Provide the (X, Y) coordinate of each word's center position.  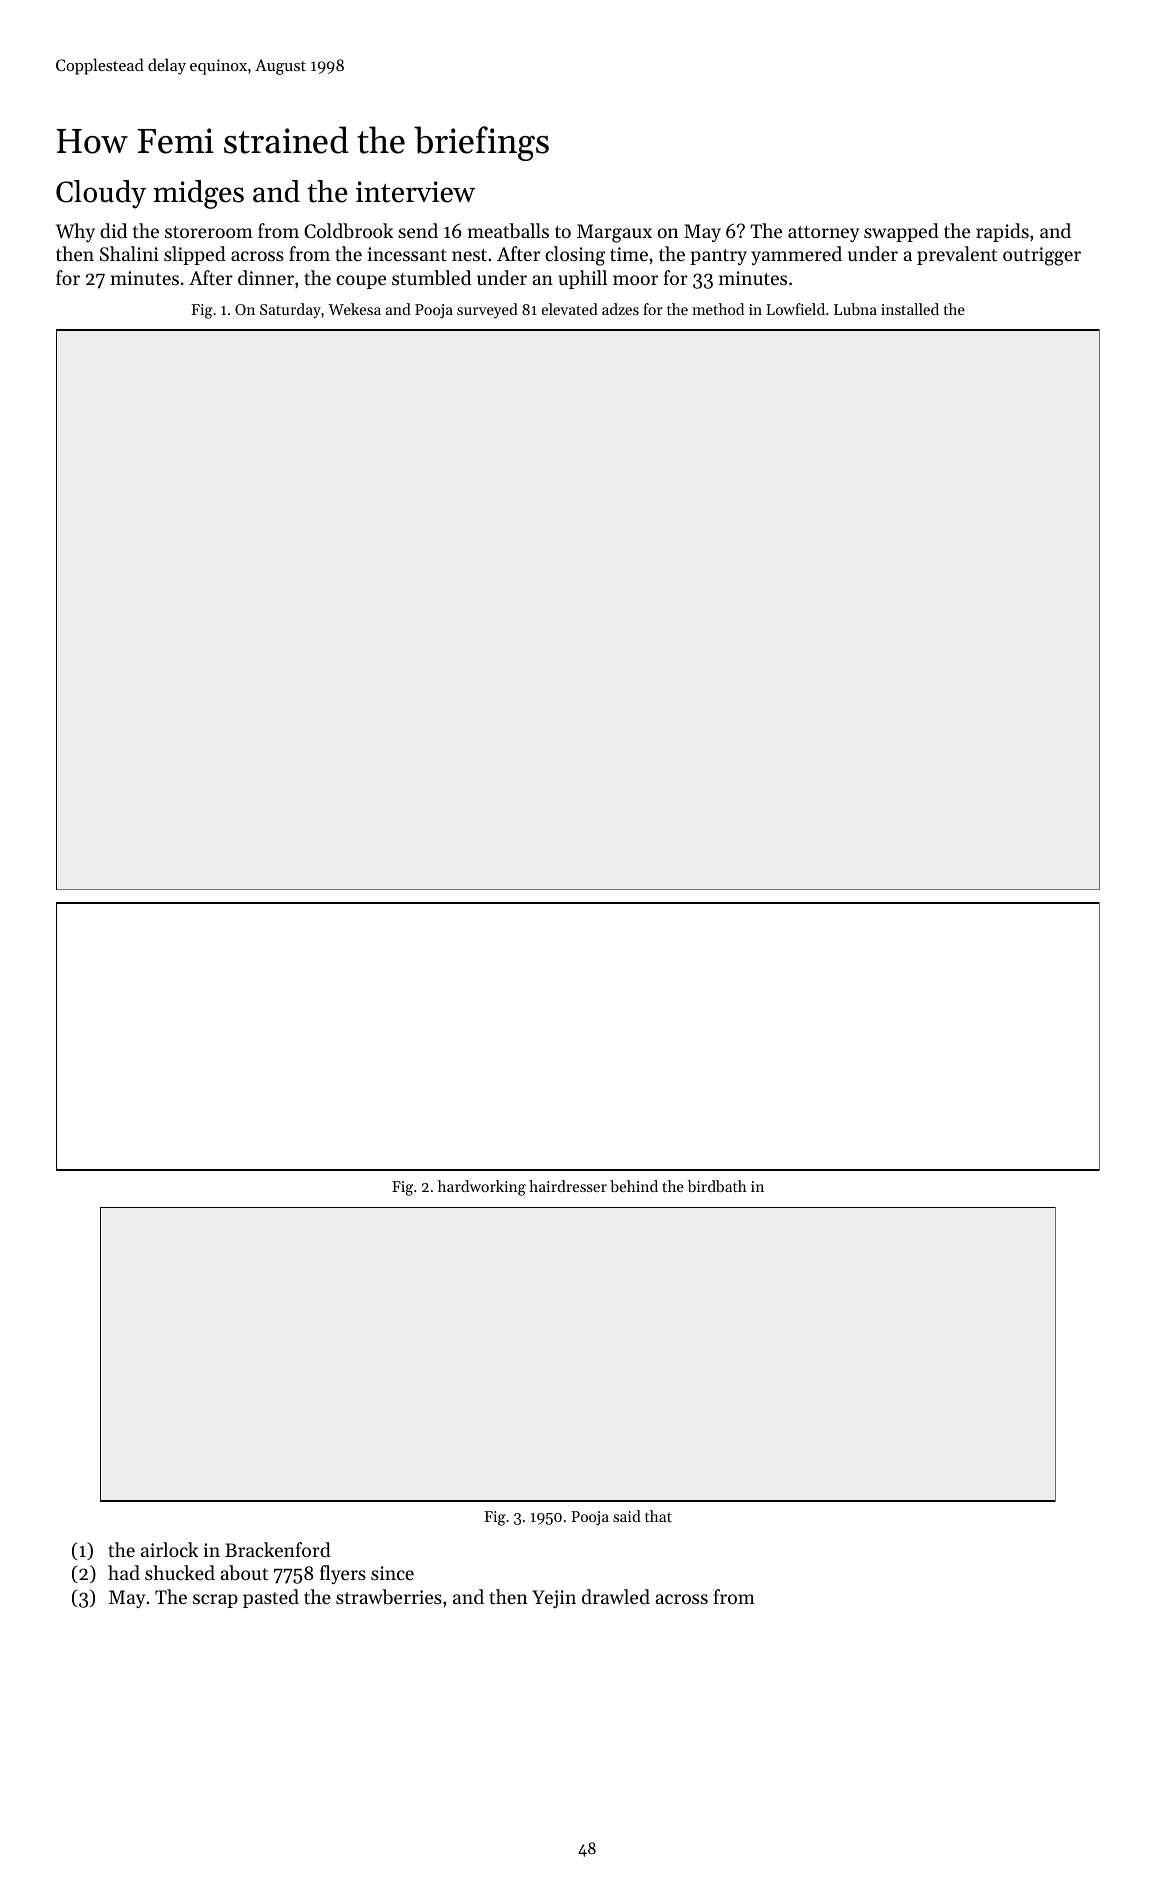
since (392, 1573)
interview (415, 192)
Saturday (290, 311)
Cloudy (101, 194)
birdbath (717, 1186)
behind (634, 1186)
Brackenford (278, 1549)
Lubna (855, 309)
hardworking (482, 1188)
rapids (1002, 232)
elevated (570, 309)
